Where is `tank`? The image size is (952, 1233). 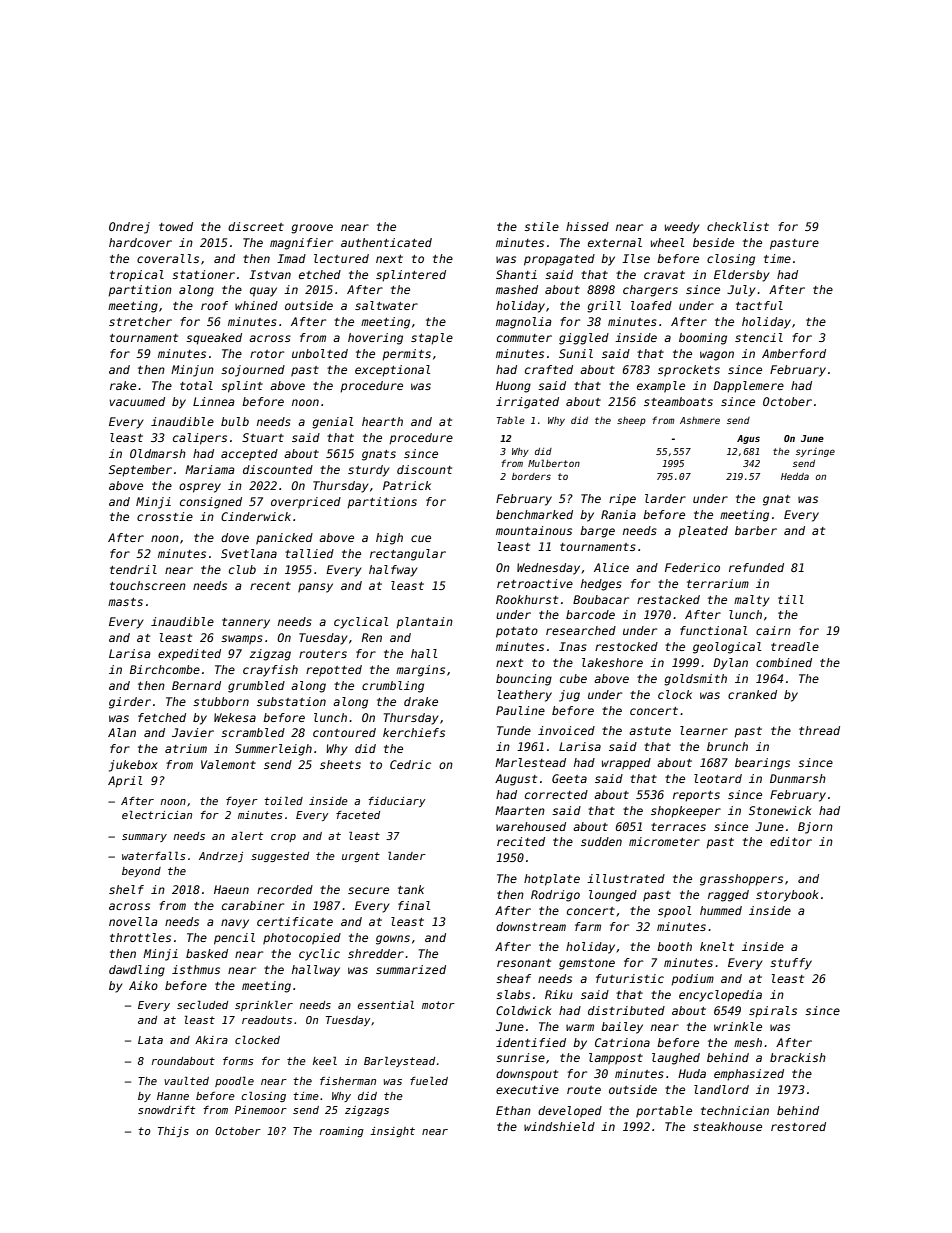
tank is located at coordinates (411, 889).
